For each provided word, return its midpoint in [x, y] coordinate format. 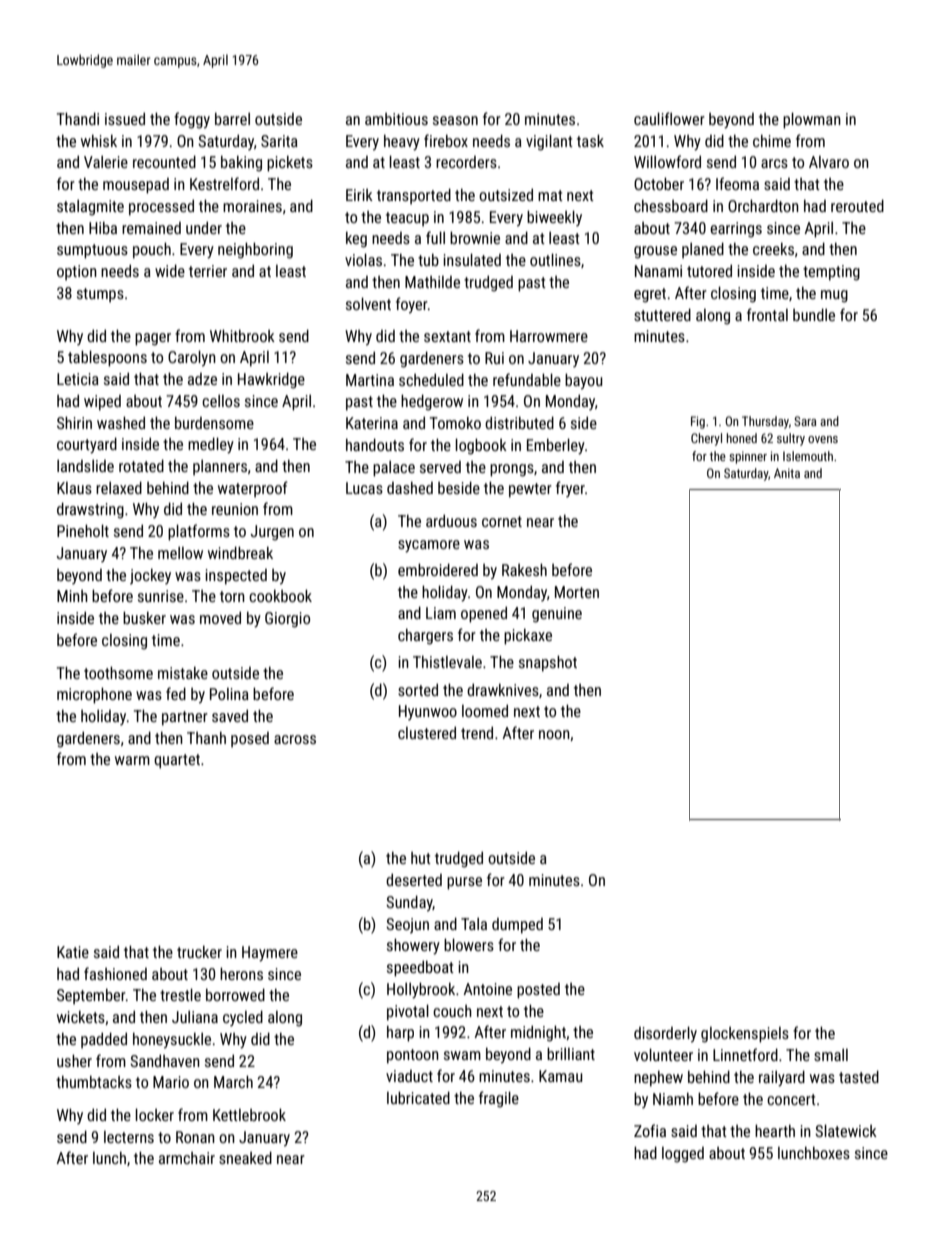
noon [554, 734]
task [590, 140]
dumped [517, 926]
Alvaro [829, 162]
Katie [73, 952]
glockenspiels [745, 1035]
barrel [232, 118]
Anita [787, 473]
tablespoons [107, 358]
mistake [183, 672]
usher [74, 1060]
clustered [427, 732]
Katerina [372, 423]
